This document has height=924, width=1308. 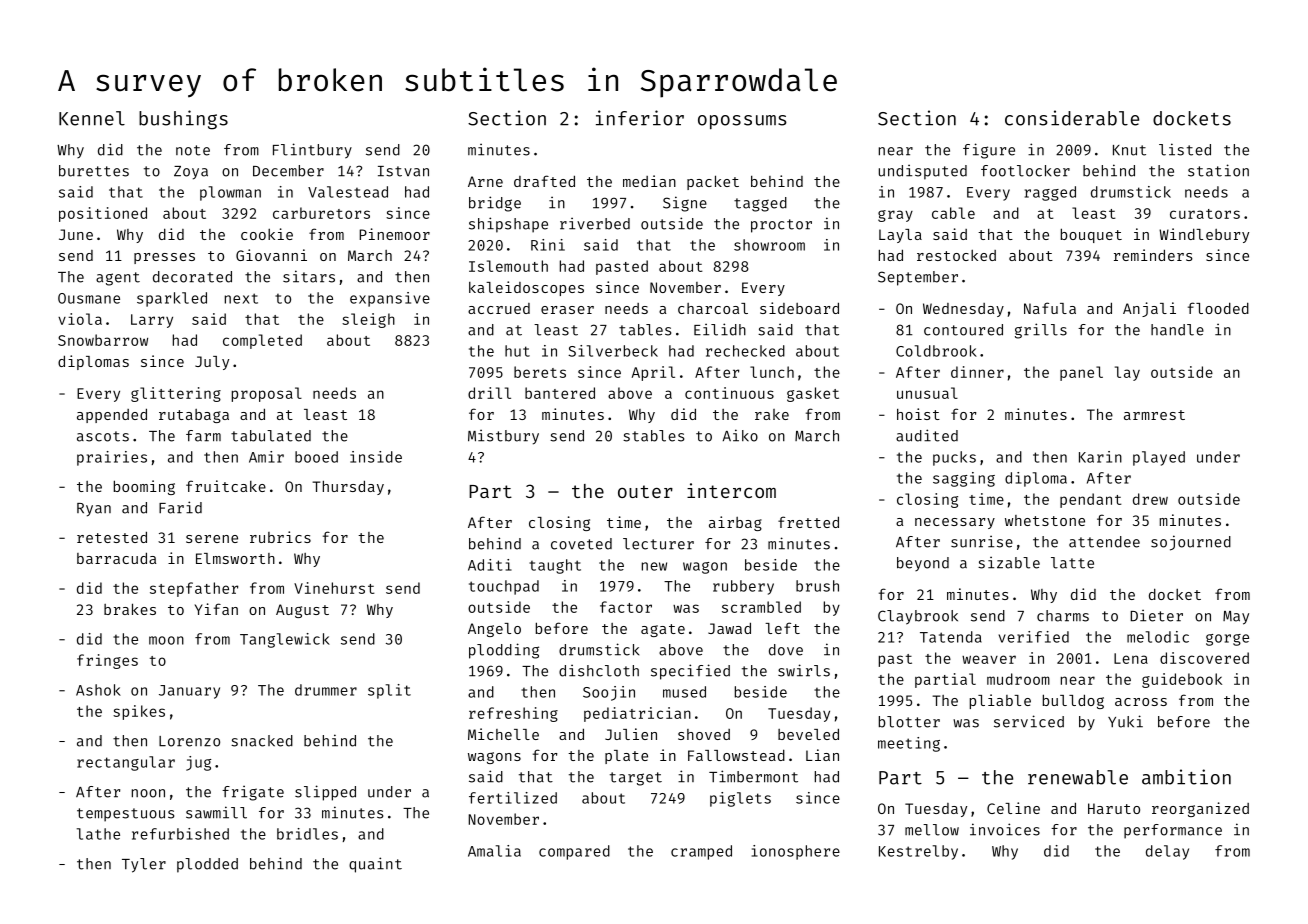 What do you see at coordinates (183, 120) in the document?
I see `bushings` at bounding box center [183, 120].
